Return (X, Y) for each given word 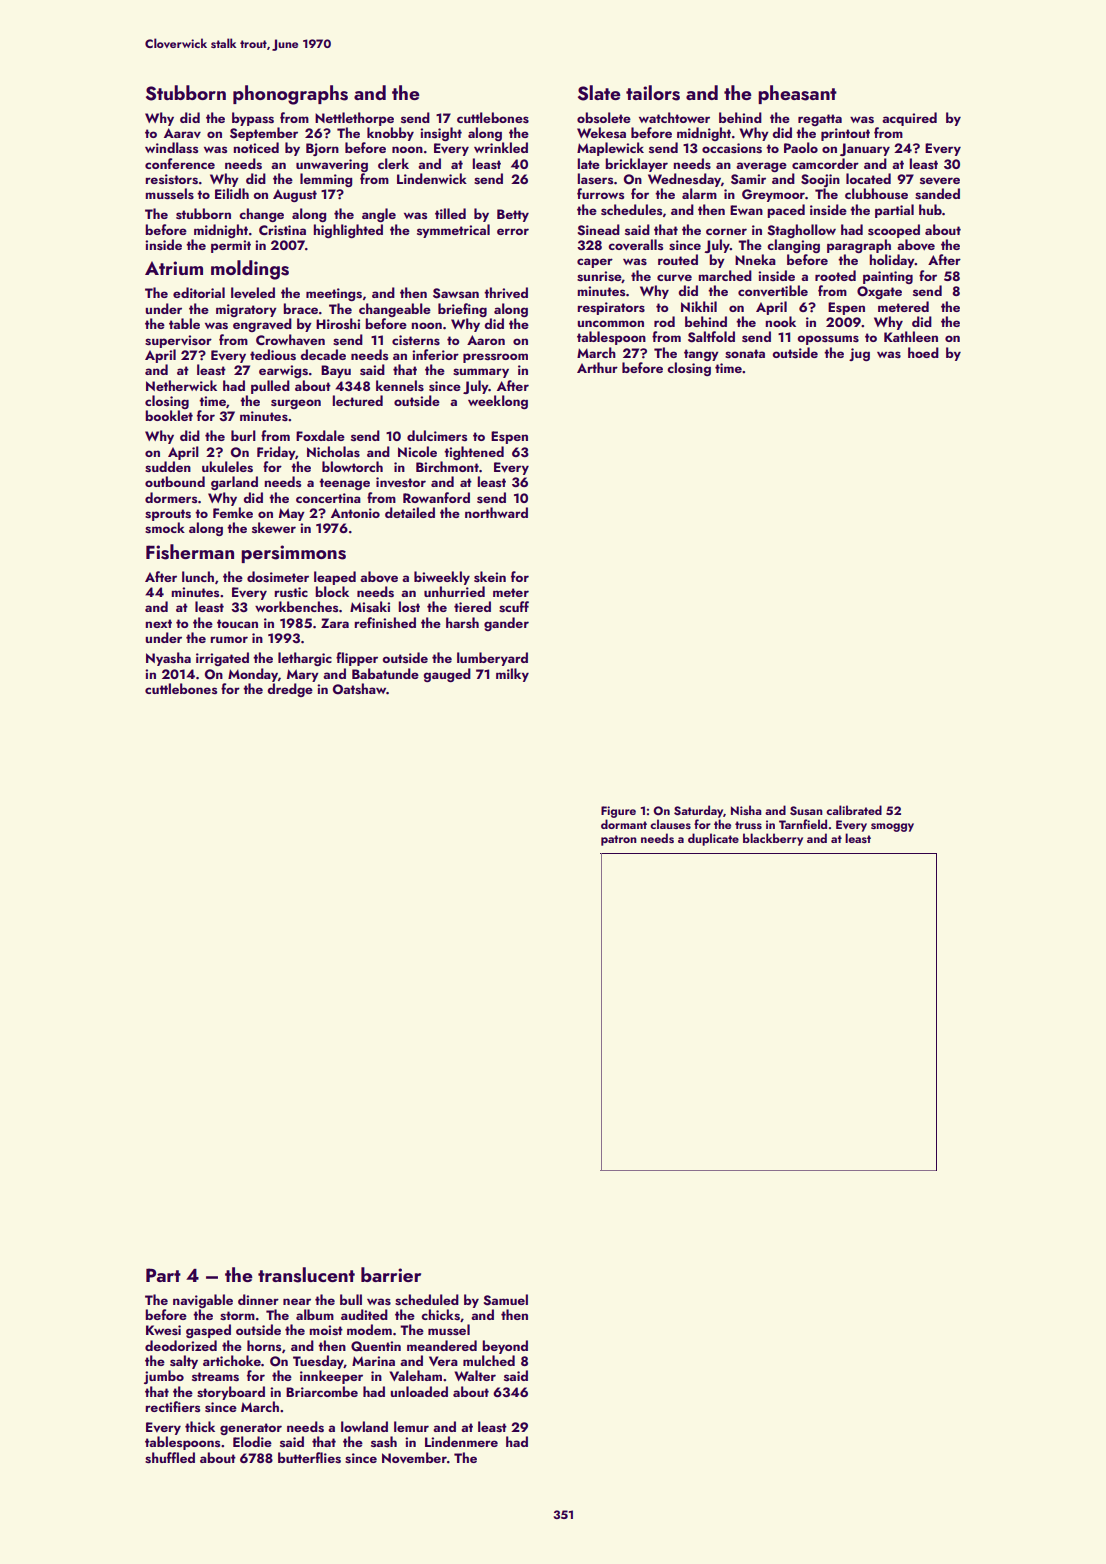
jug (859, 354)
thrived (506, 293)
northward (496, 512)
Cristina (282, 230)
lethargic (305, 659)
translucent (306, 1275)
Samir (748, 179)
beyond (505, 1347)
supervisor (178, 341)
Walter (475, 1375)
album (315, 1314)
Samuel (506, 1300)
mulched (489, 1360)
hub (930, 209)
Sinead (599, 230)
